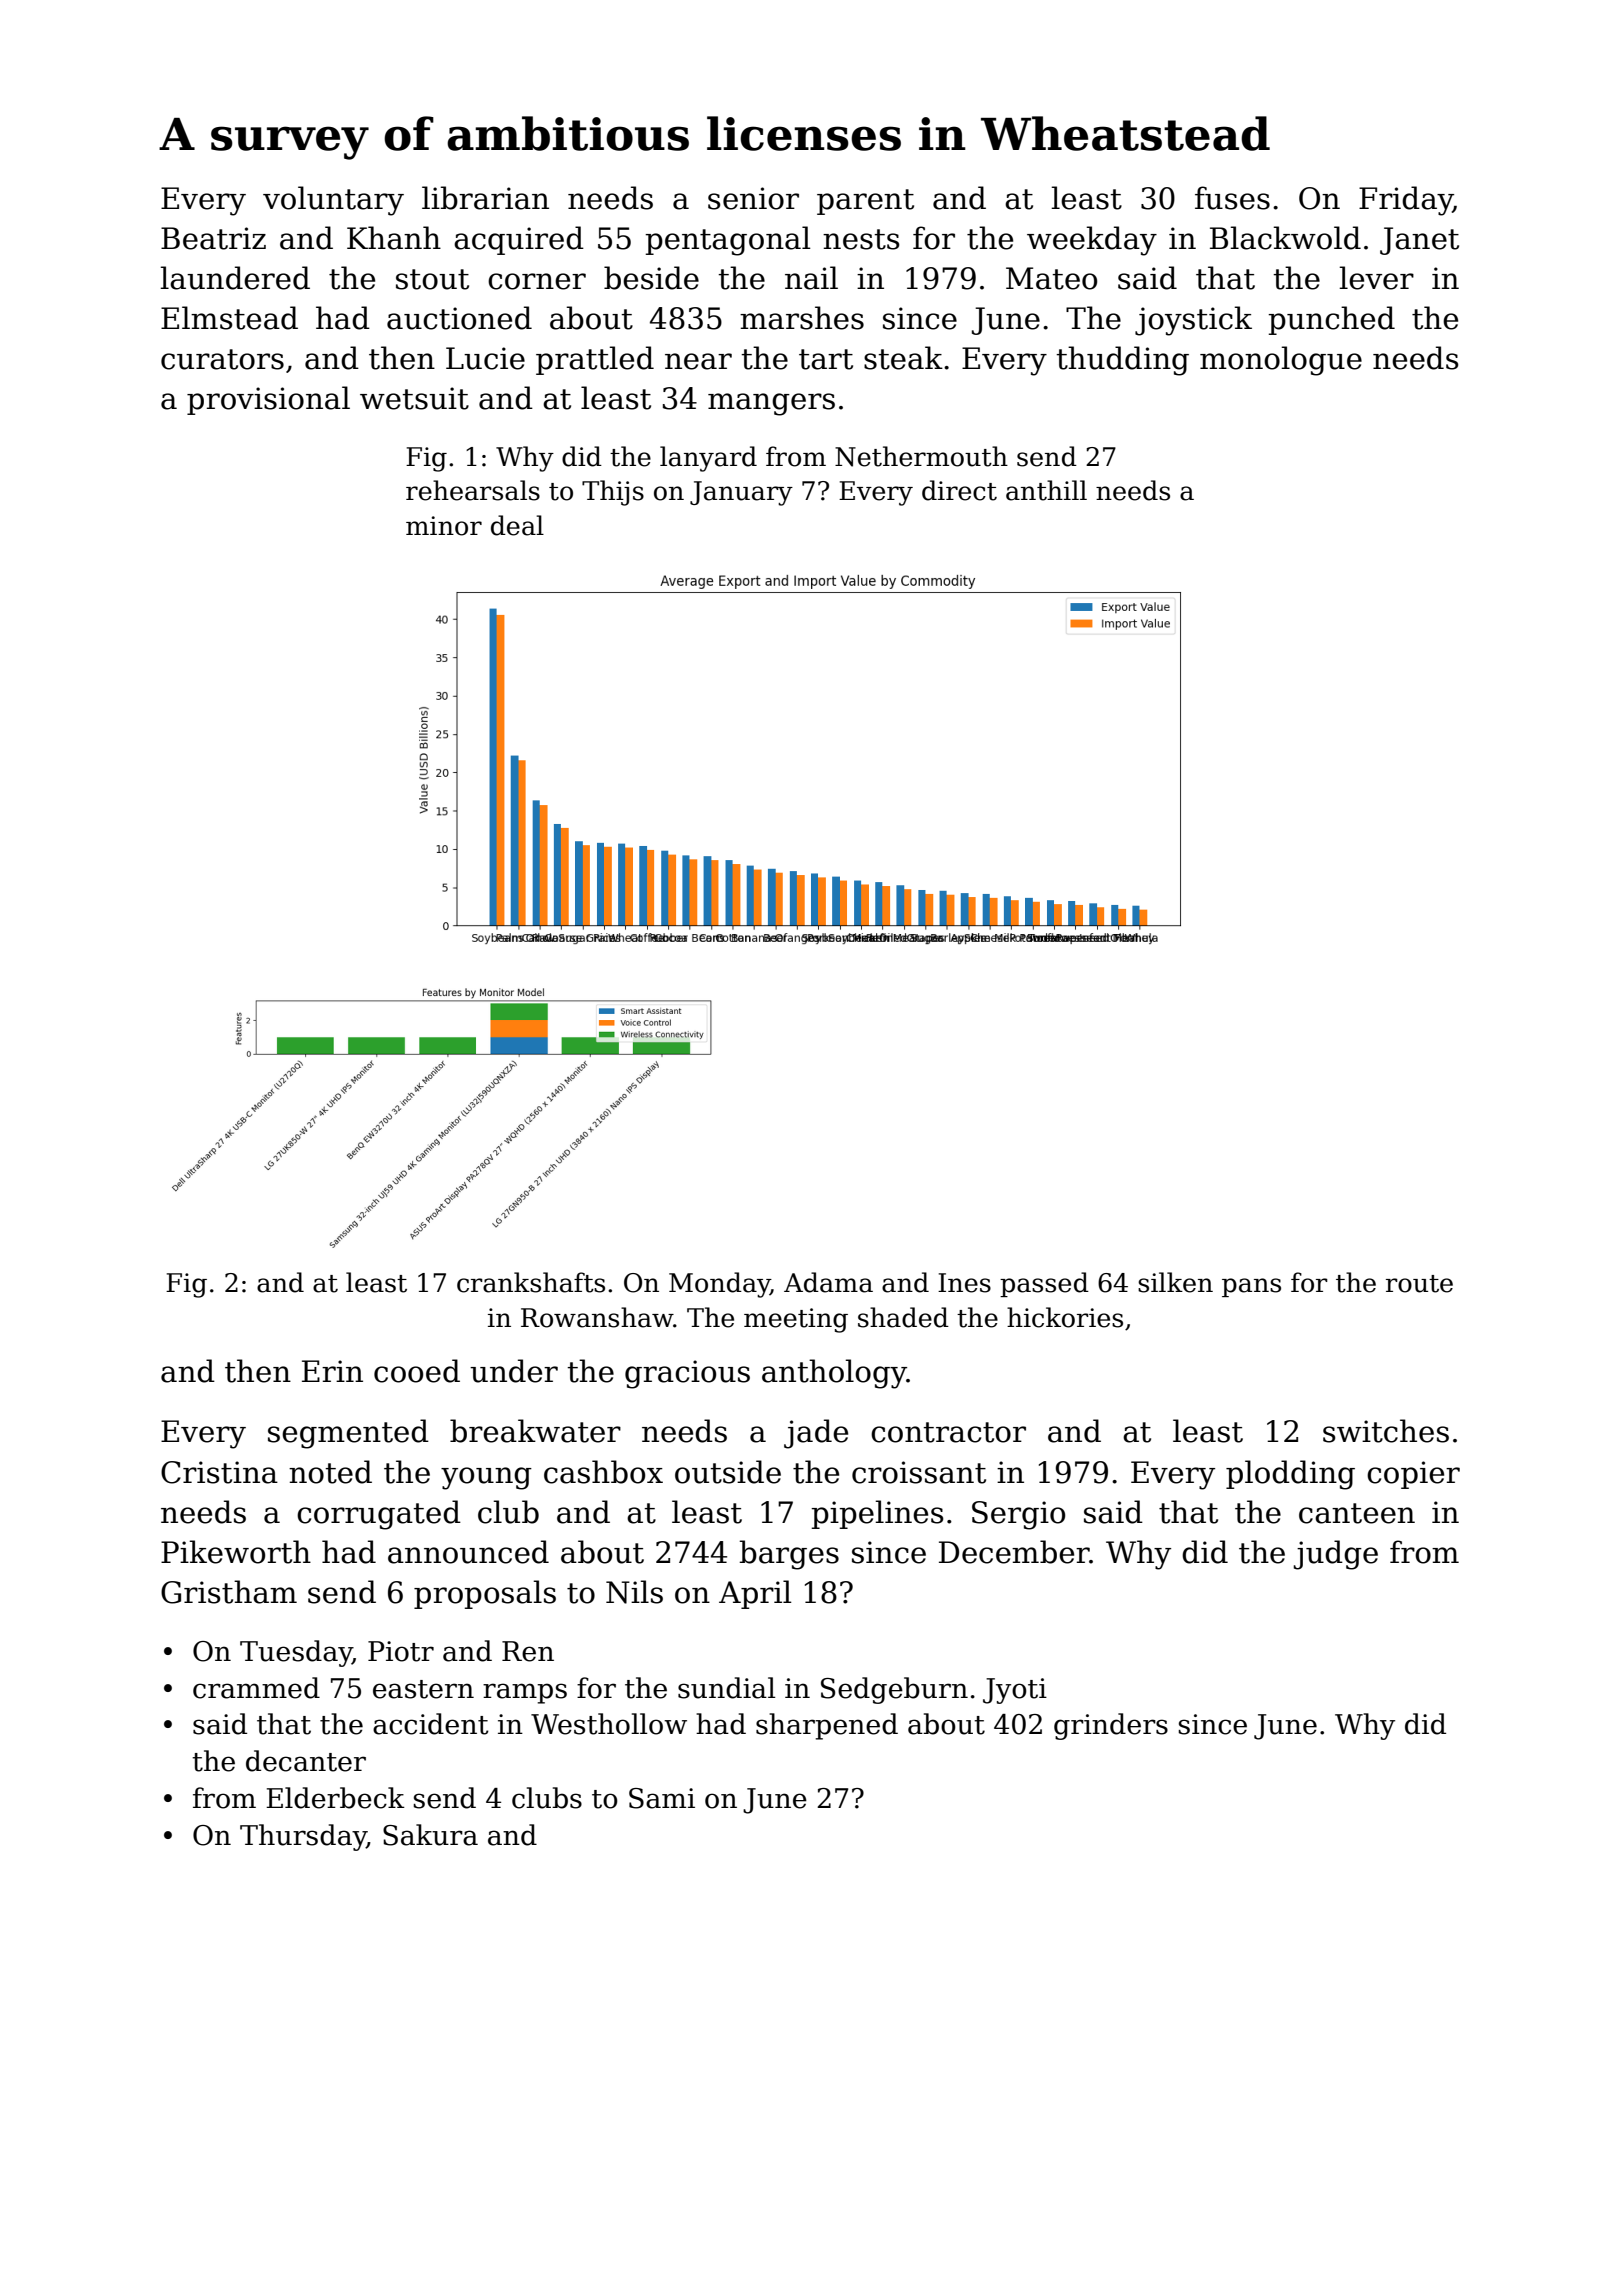  Describe the element at coordinates (861, 239) in the screenshot. I see `nests` at that location.
